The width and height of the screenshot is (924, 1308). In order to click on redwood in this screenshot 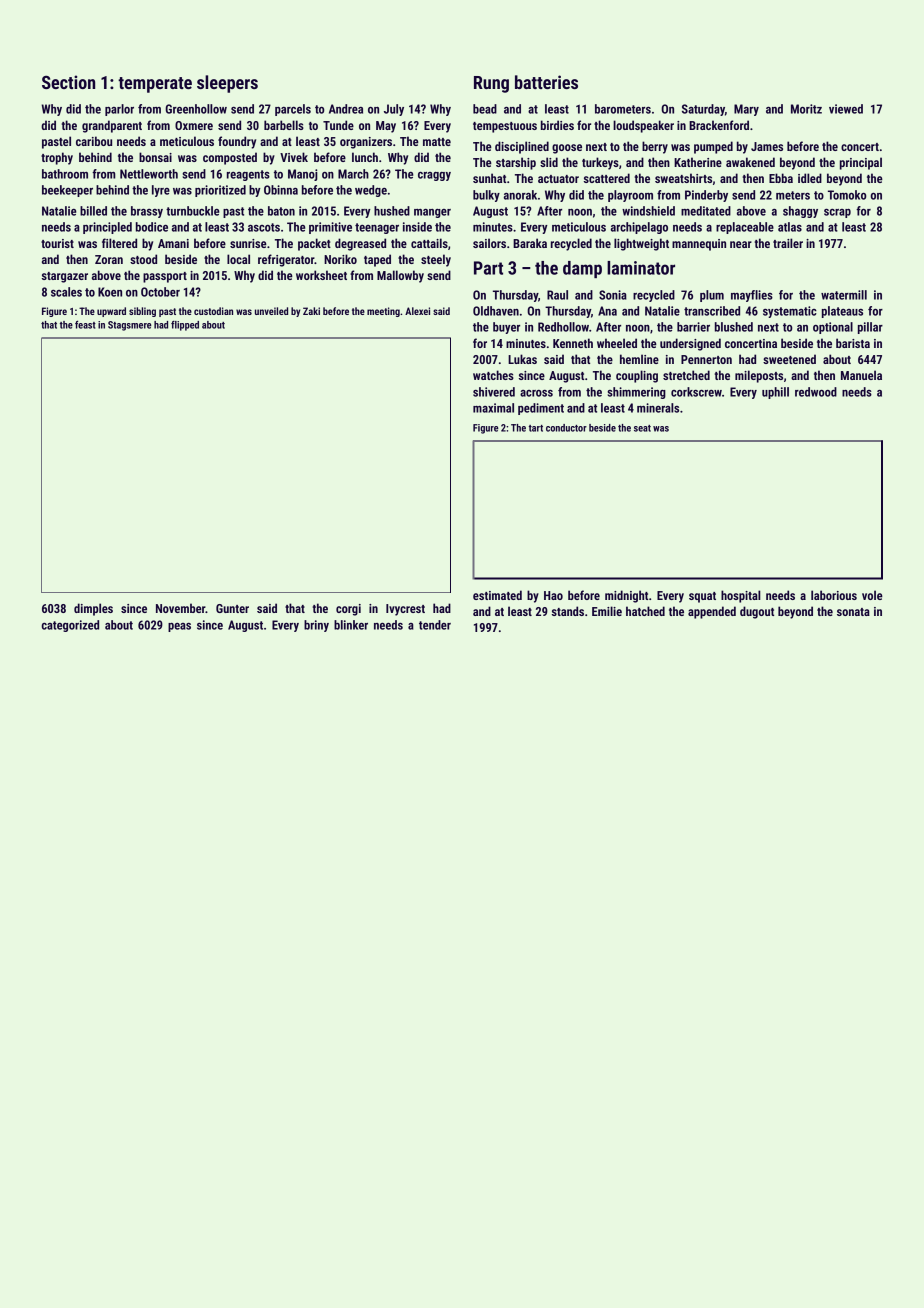, I will do `click(816, 392)`.
